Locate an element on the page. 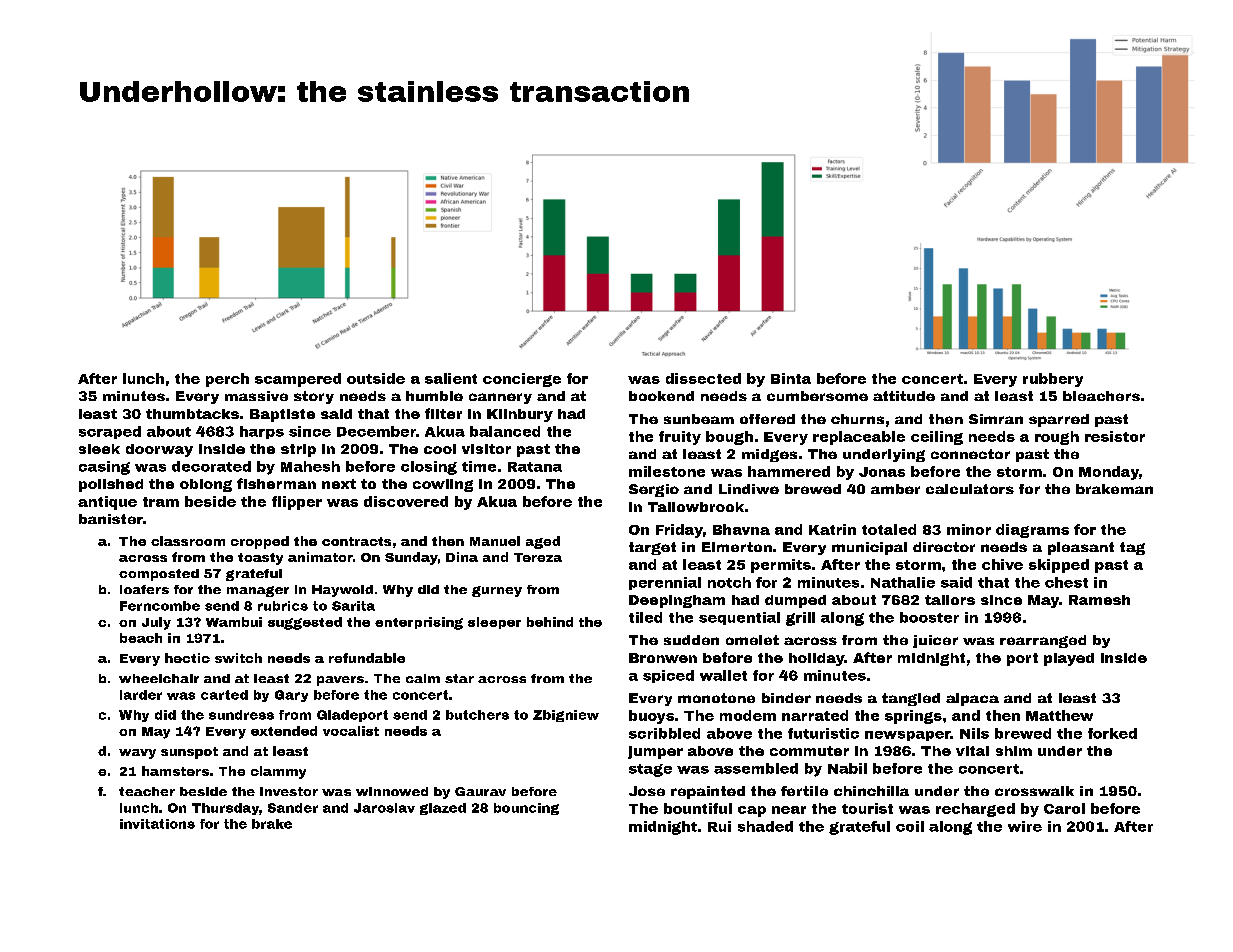  hectic is located at coordinates (187, 658).
